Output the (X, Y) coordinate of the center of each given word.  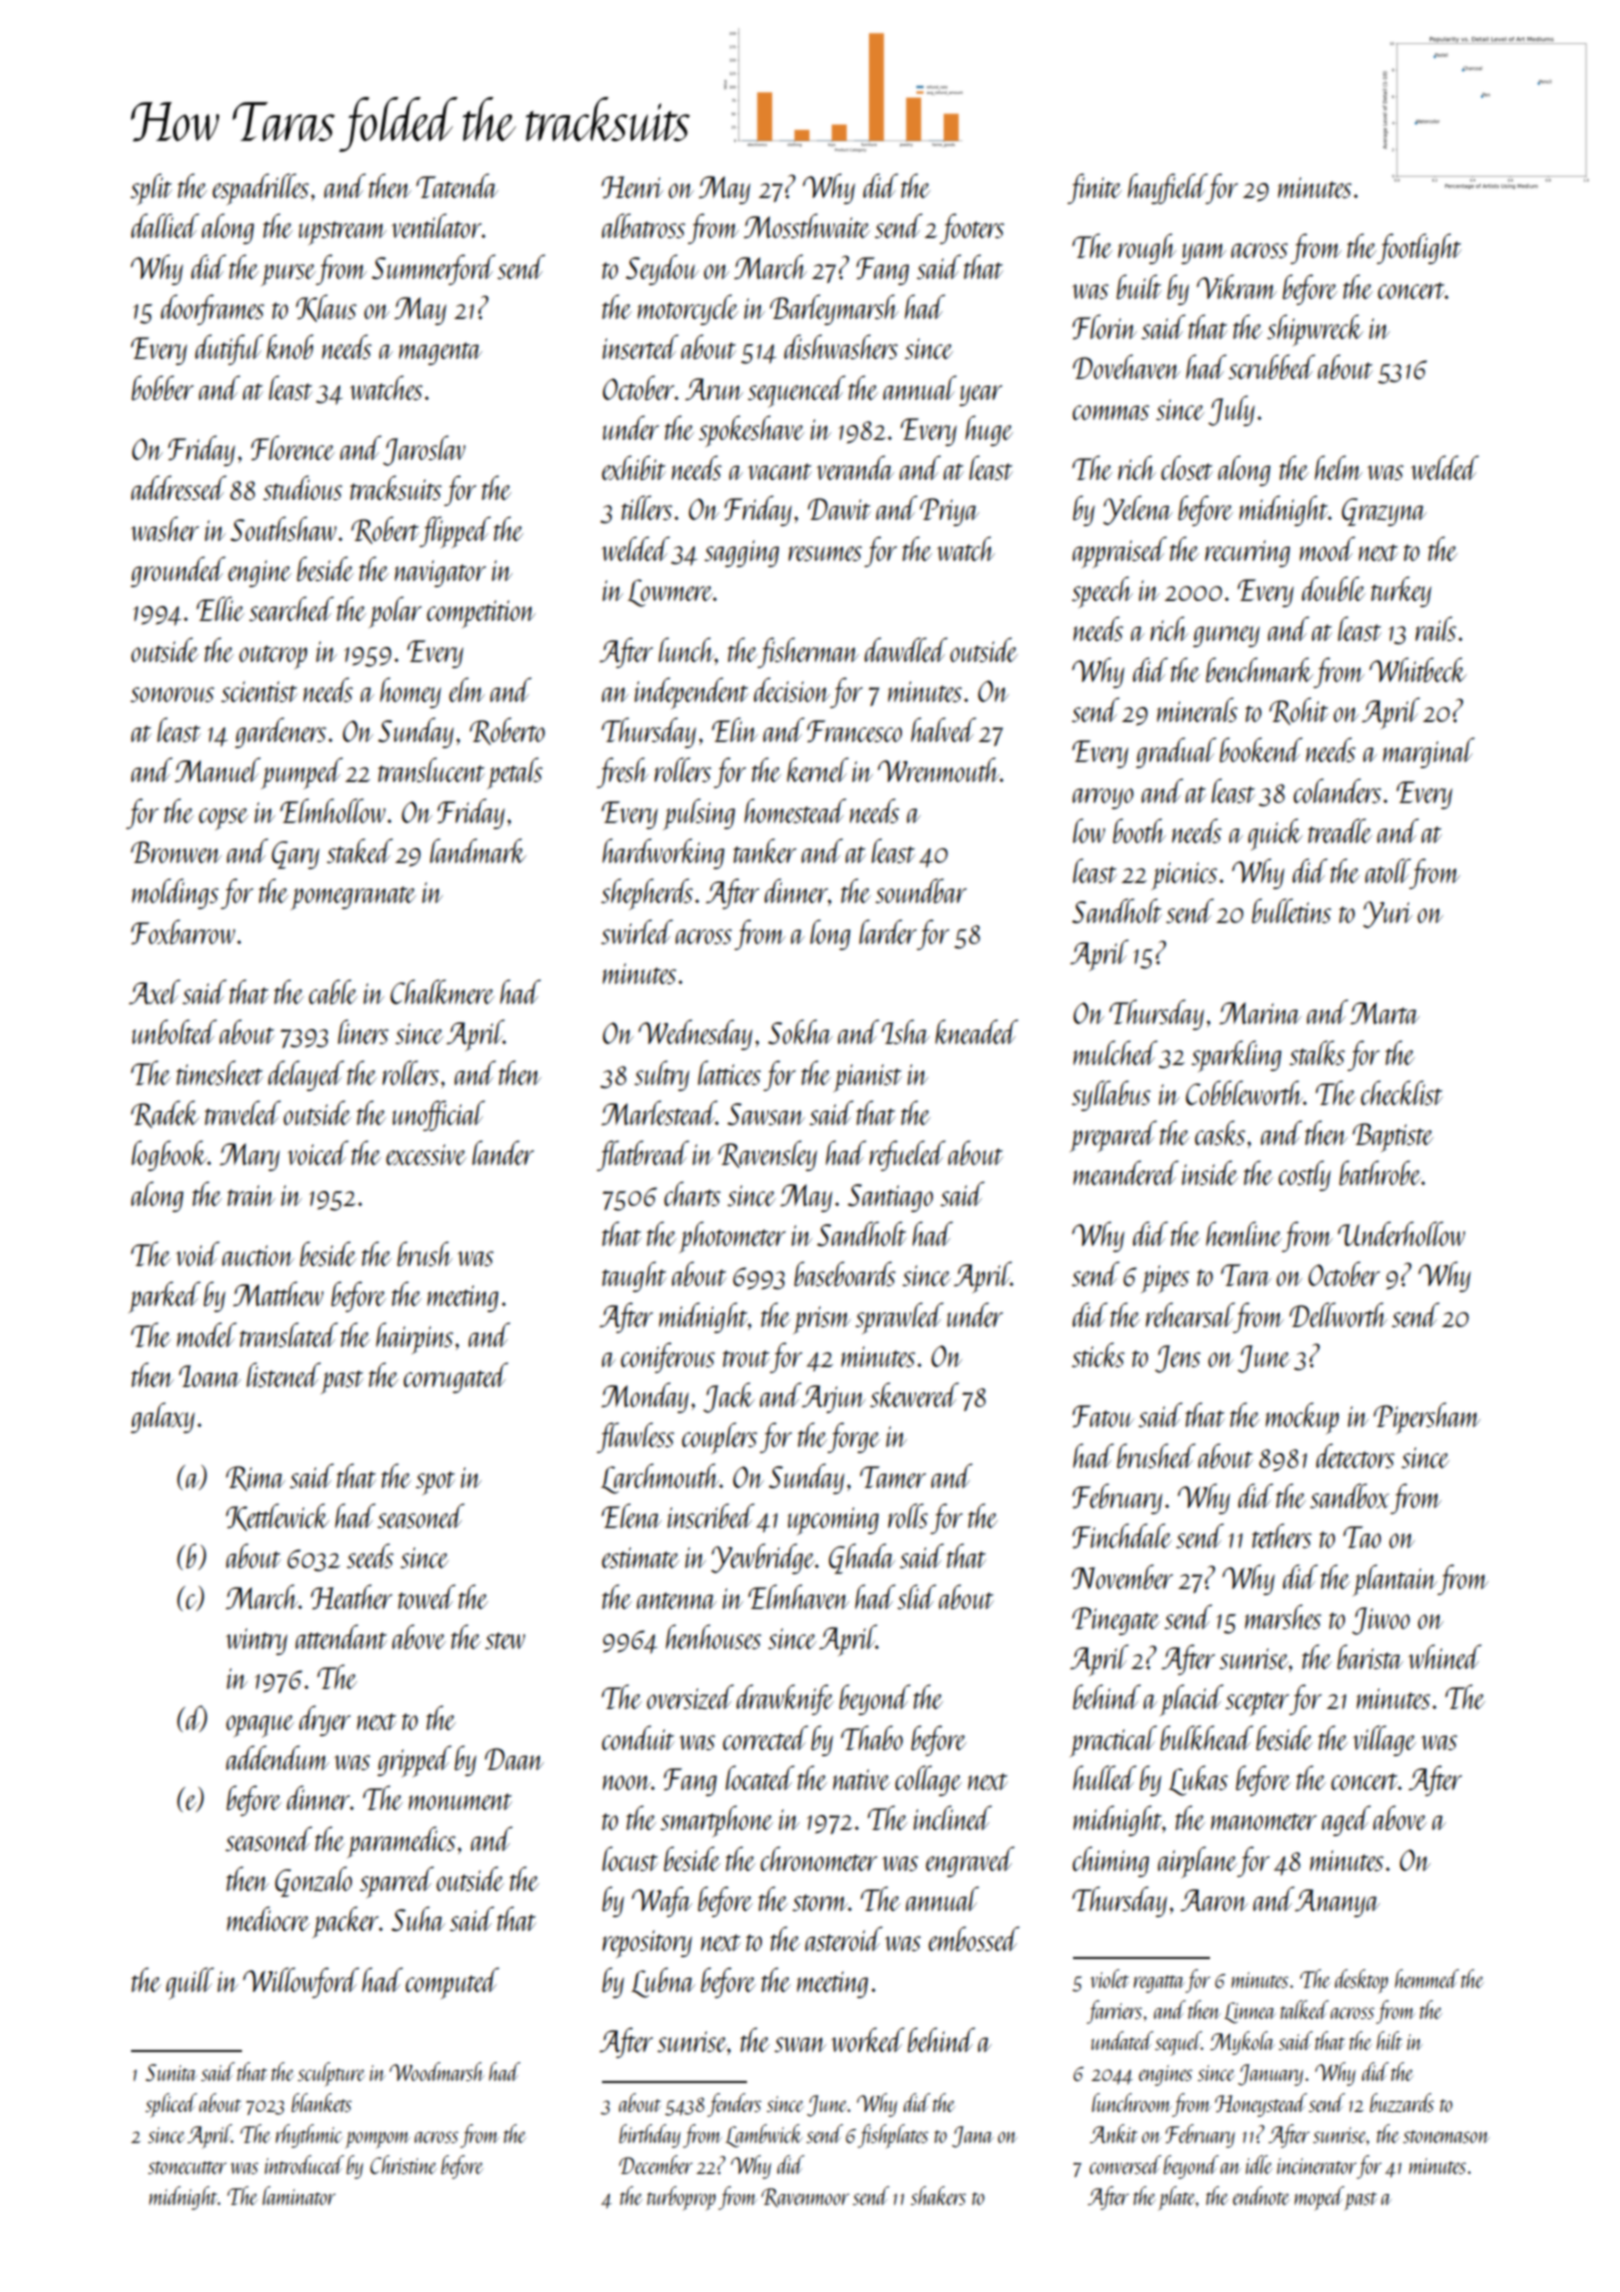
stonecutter (187, 2167)
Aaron (1214, 1900)
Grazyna (1384, 512)
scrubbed (1271, 366)
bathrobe (1380, 1172)
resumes (825, 553)
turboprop (681, 2198)
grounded (178, 571)
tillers (646, 507)
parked (164, 1297)
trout (746, 1358)
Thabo (872, 1737)
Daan (514, 1759)
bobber (163, 387)
